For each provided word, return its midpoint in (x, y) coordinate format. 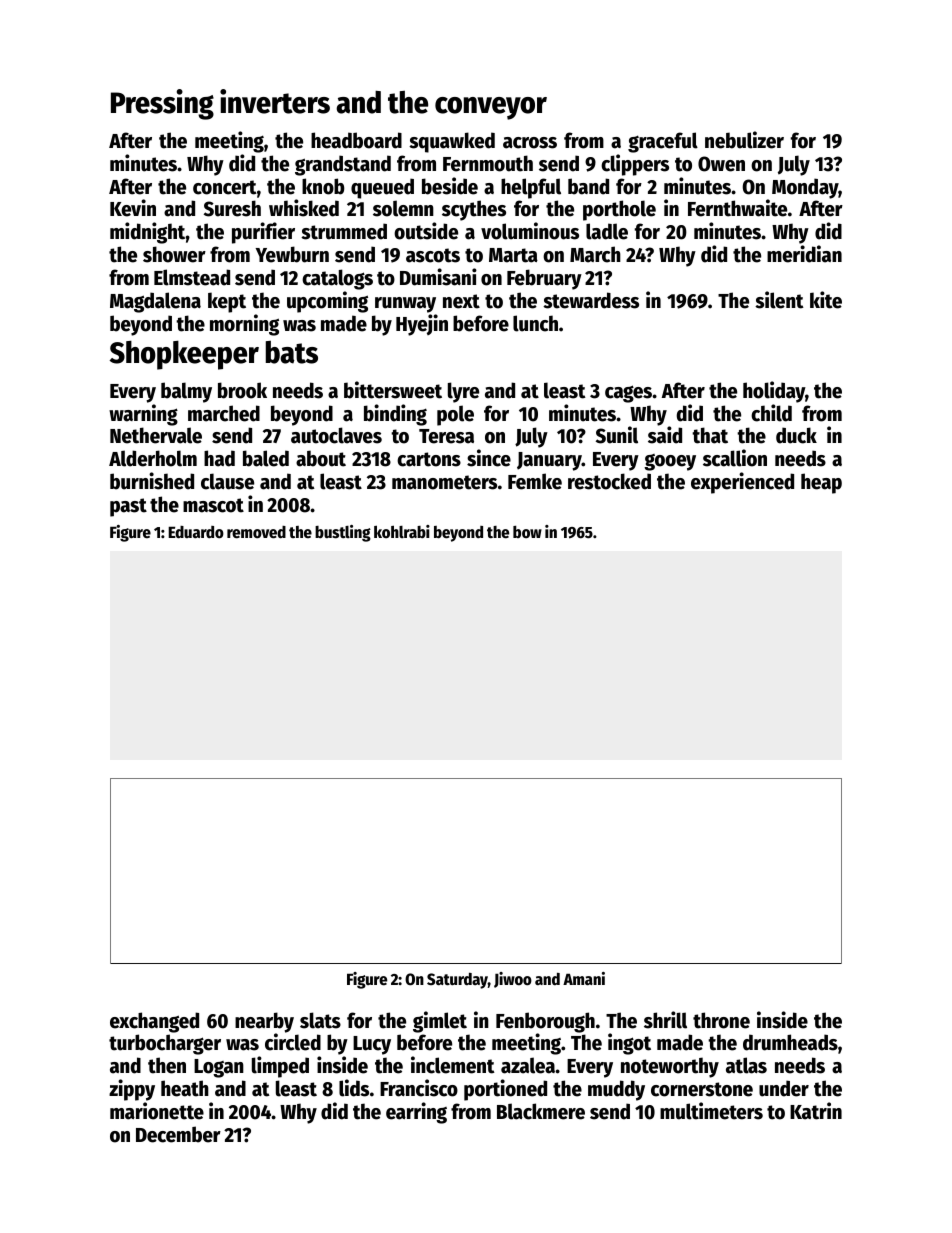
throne (721, 1020)
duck (796, 435)
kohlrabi (402, 531)
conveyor (491, 108)
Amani (584, 978)
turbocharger (165, 1044)
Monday (805, 188)
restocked (609, 481)
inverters (275, 101)
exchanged (154, 1022)
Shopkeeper (184, 355)
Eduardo (196, 532)
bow (527, 532)
